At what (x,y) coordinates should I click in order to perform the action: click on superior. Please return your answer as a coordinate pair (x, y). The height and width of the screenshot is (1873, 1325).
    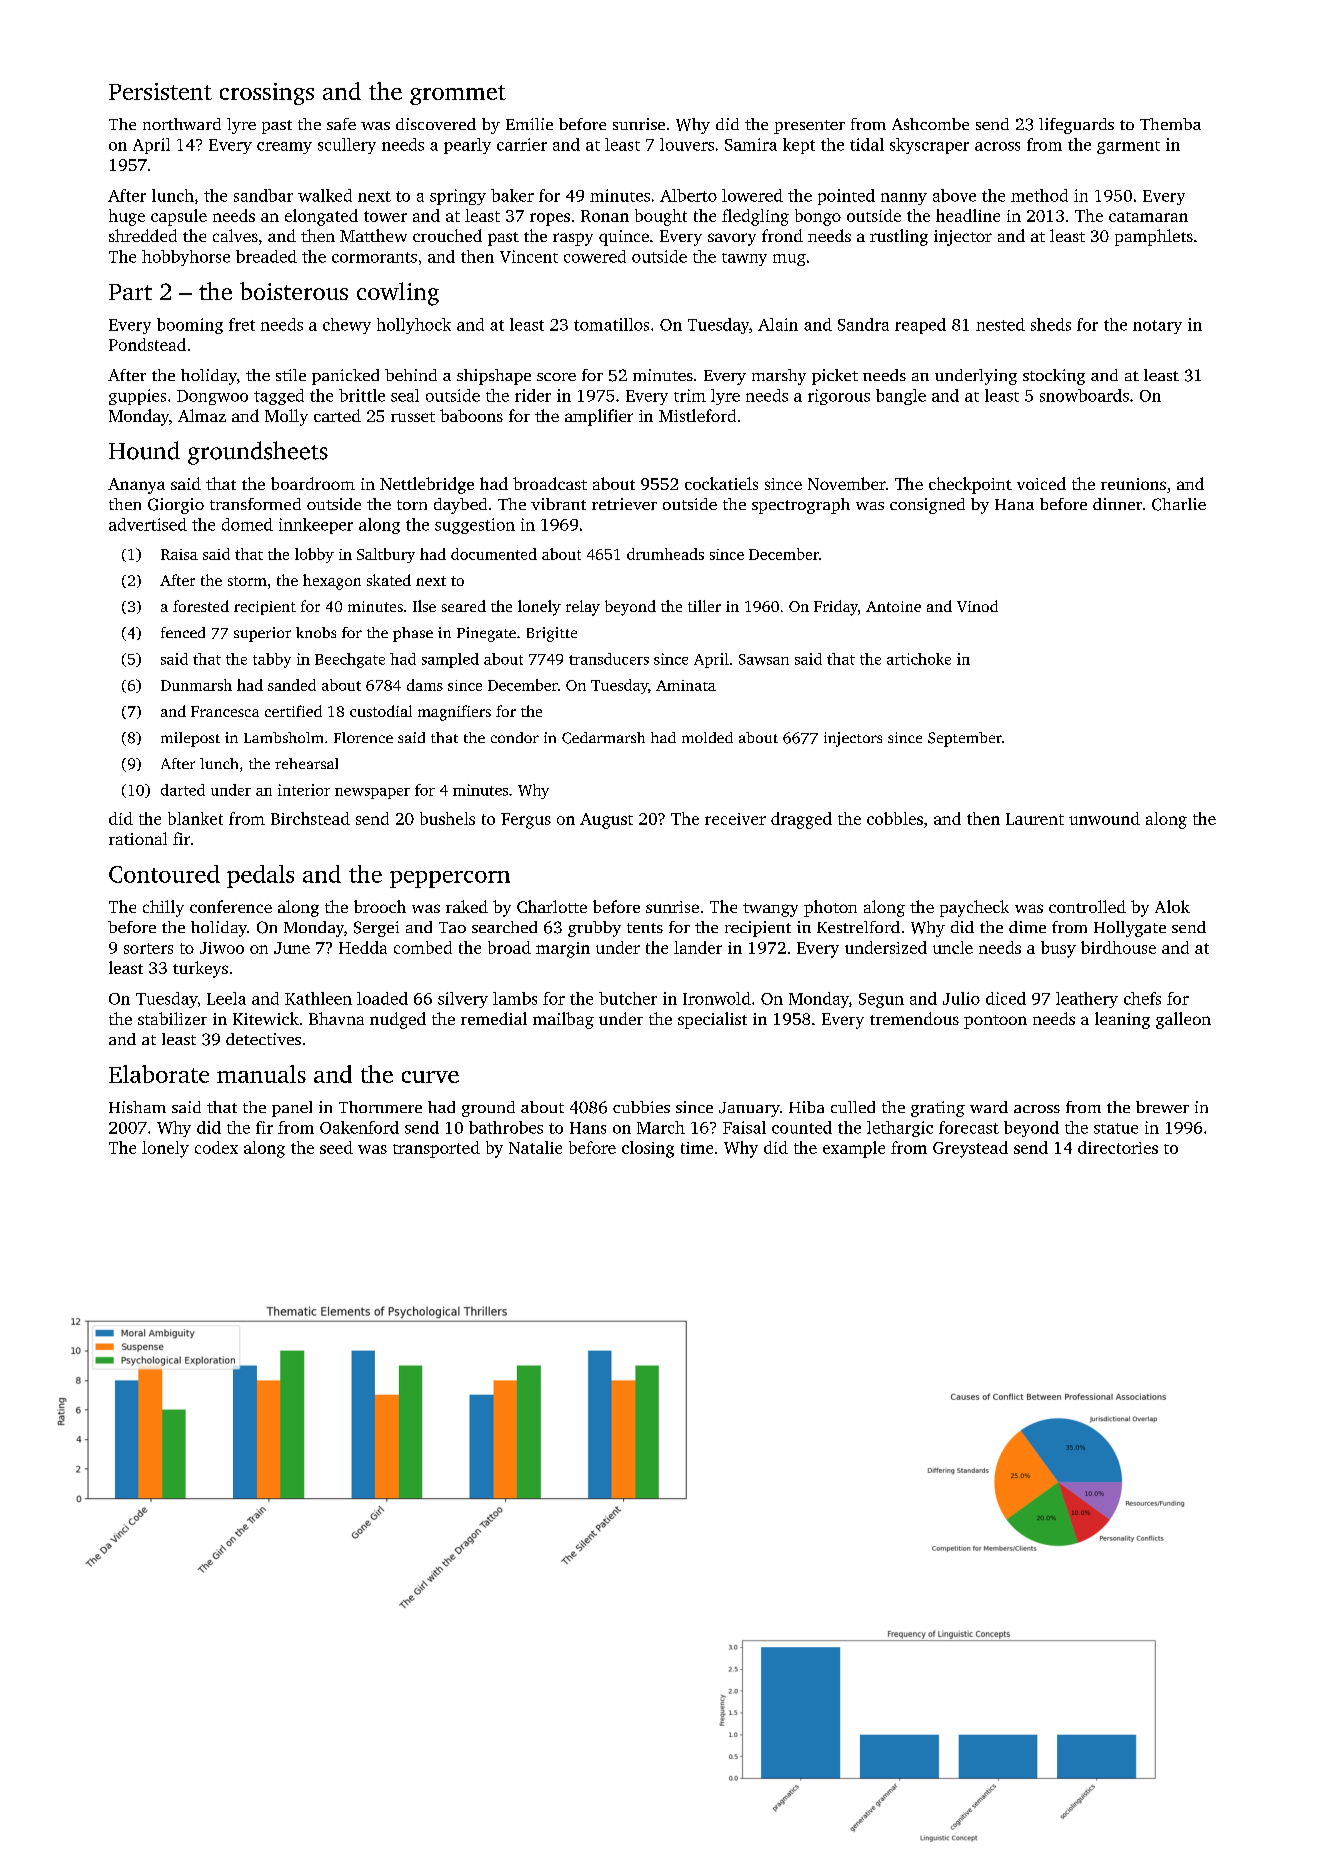
    Looking at the image, I should click on (262, 634).
